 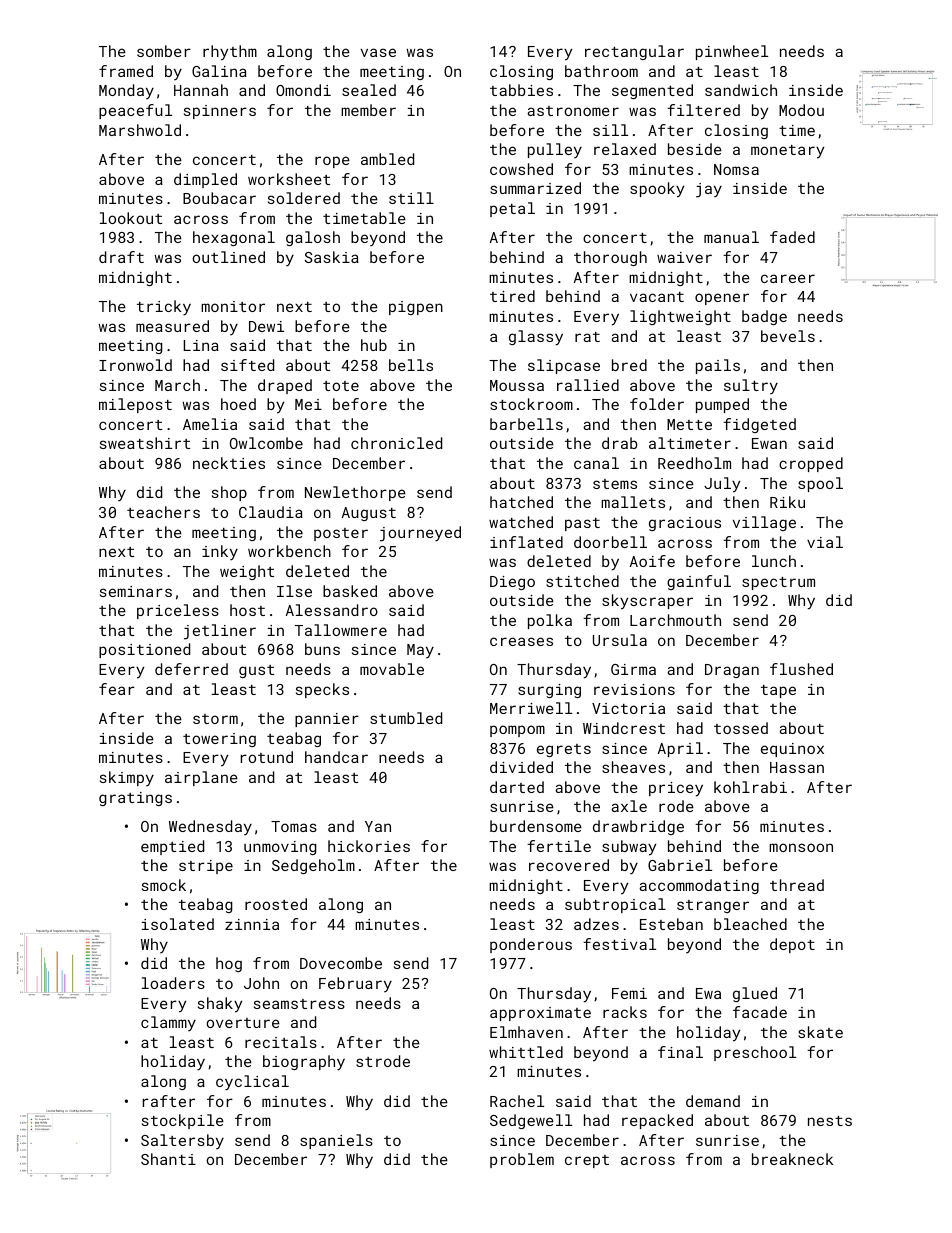 What do you see at coordinates (694, 463) in the image?
I see `Reedholm` at bounding box center [694, 463].
